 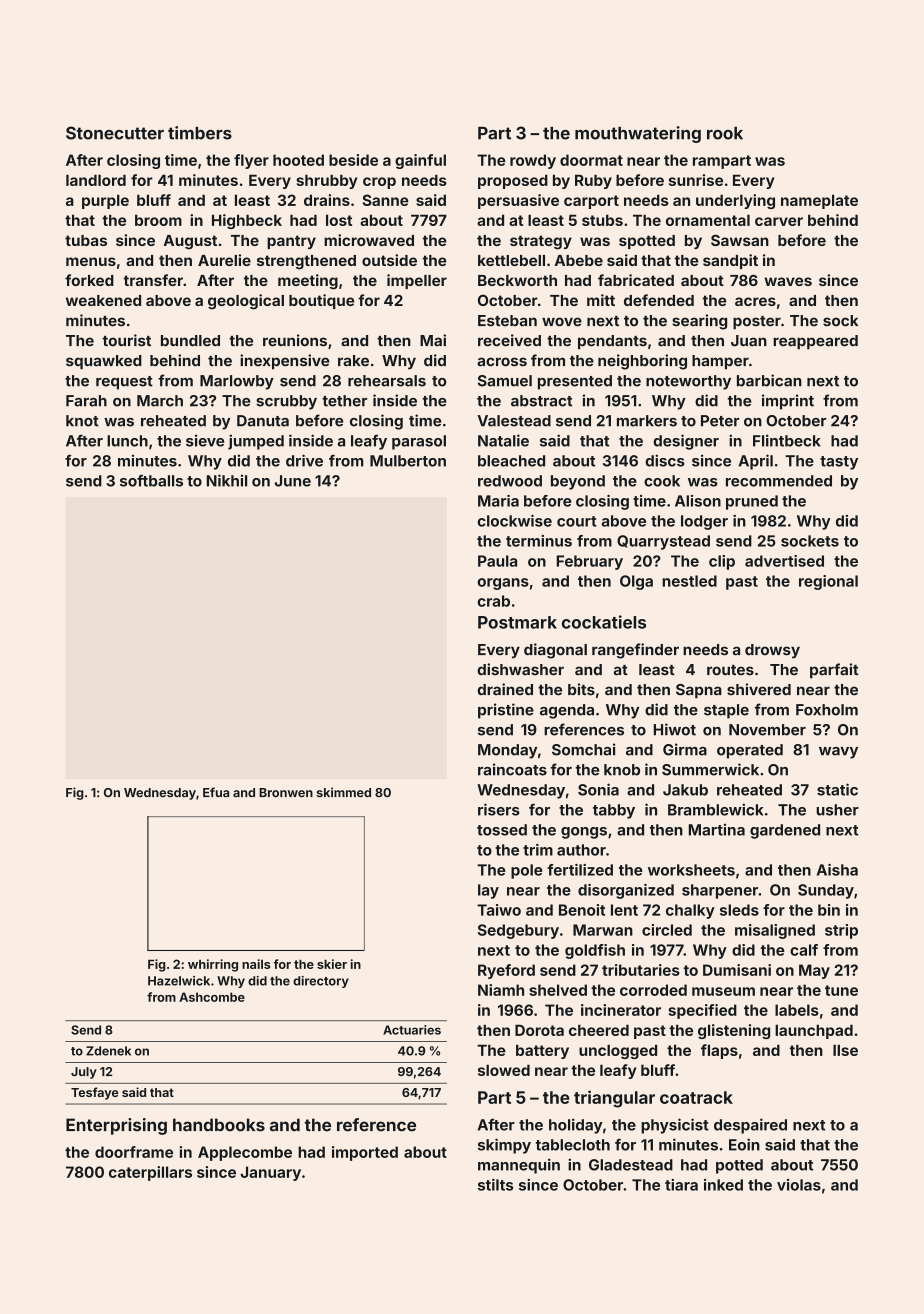 I want to click on stilts, so click(x=495, y=1185).
